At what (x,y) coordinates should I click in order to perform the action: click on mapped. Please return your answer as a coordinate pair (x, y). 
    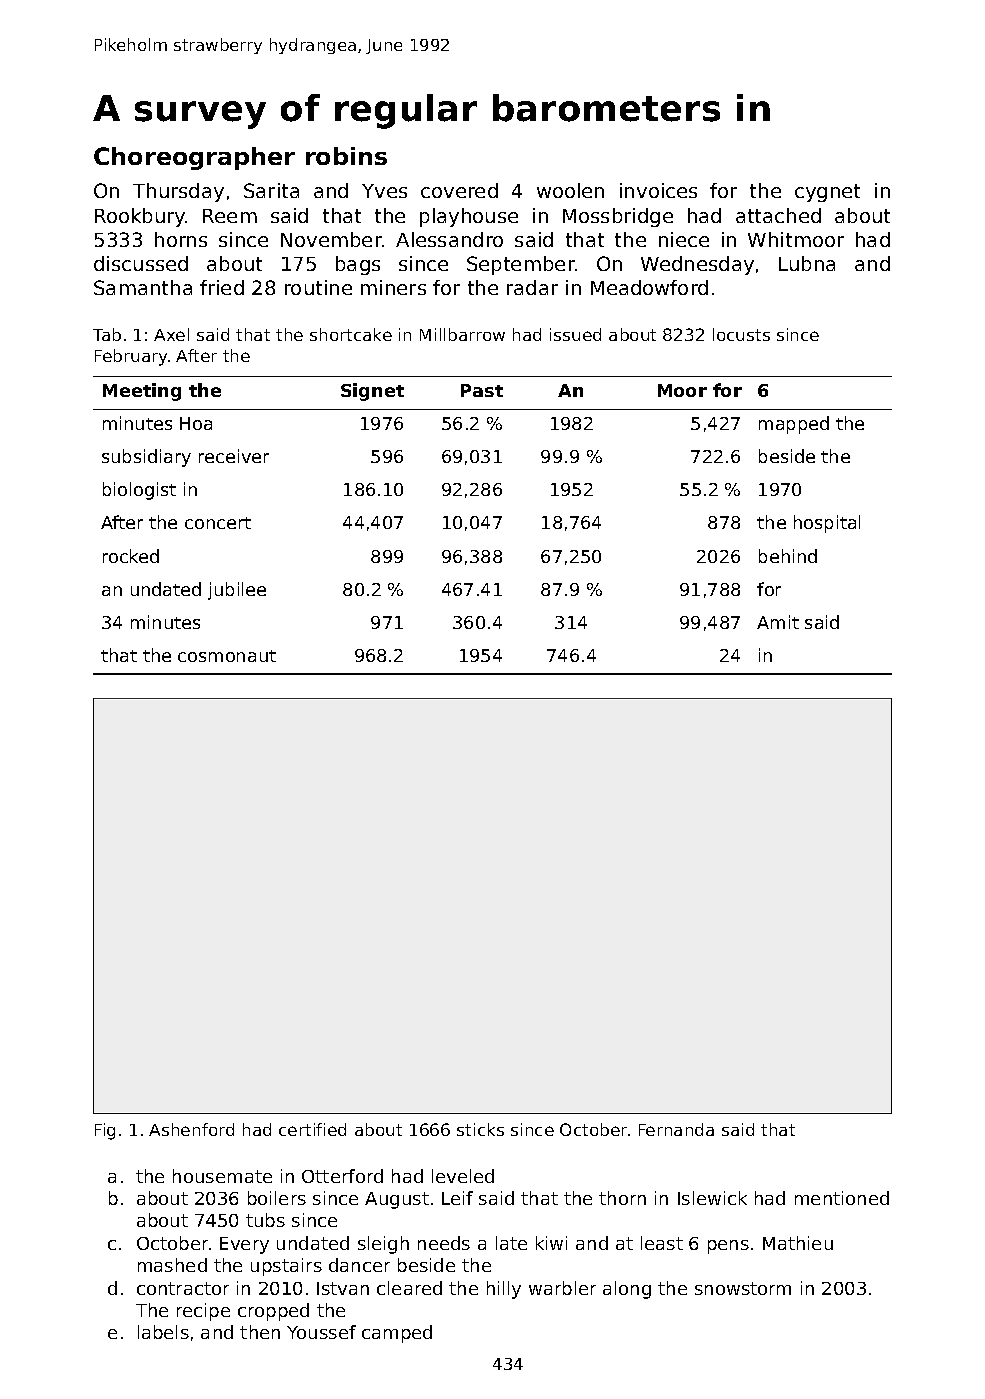
    Looking at the image, I should click on (794, 425).
